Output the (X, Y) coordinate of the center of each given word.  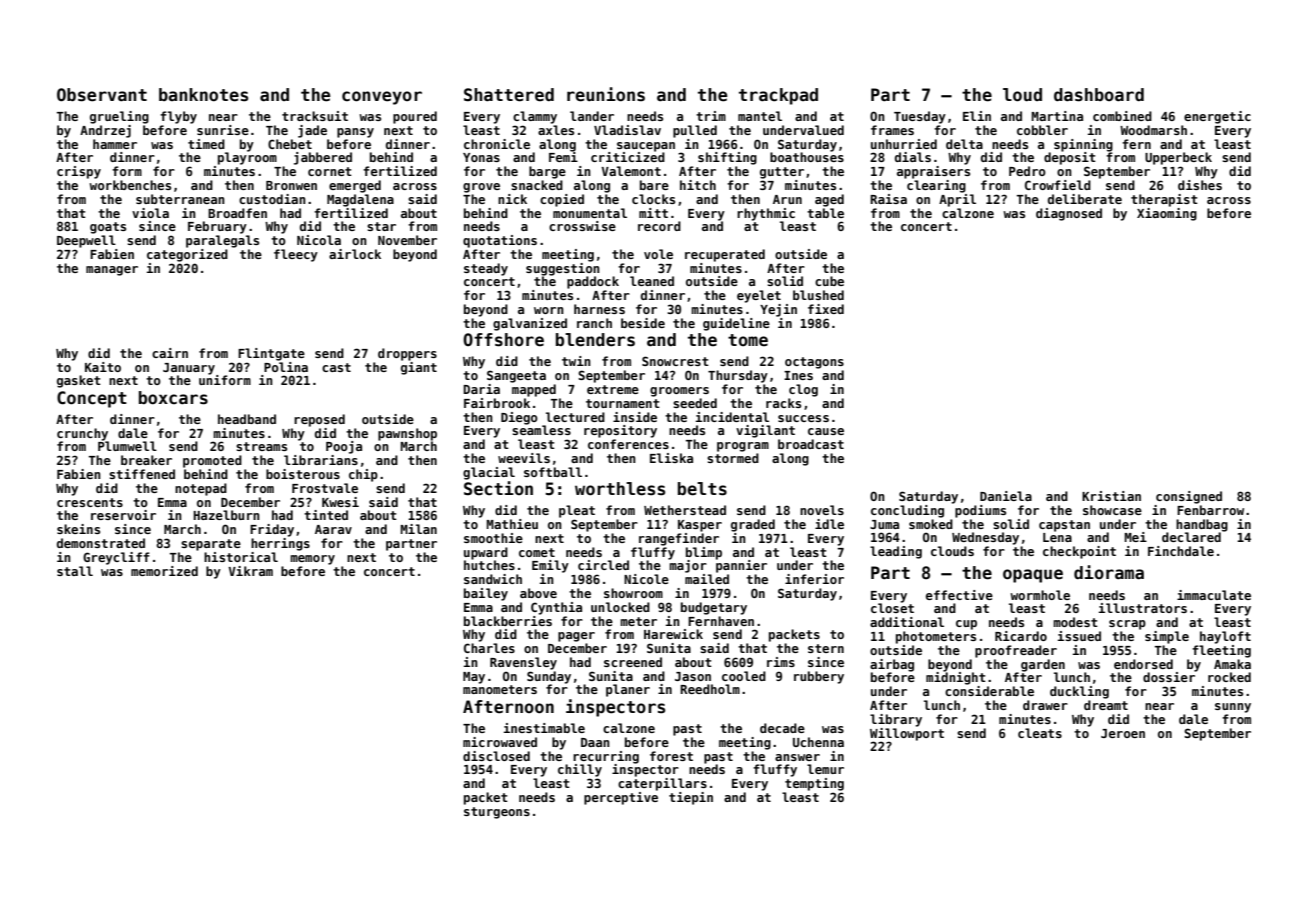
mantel (760, 116)
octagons (814, 363)
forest (671, 756)
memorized (164, 571)
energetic (1217, 117)
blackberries (508, 621)
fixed (826, 309)
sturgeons (497, 813)
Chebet (290, 144)
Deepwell (86, 241)
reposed (319, 420)
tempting (814, 784)
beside (643, 323)
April (957, 200)
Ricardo (1021, 636)
